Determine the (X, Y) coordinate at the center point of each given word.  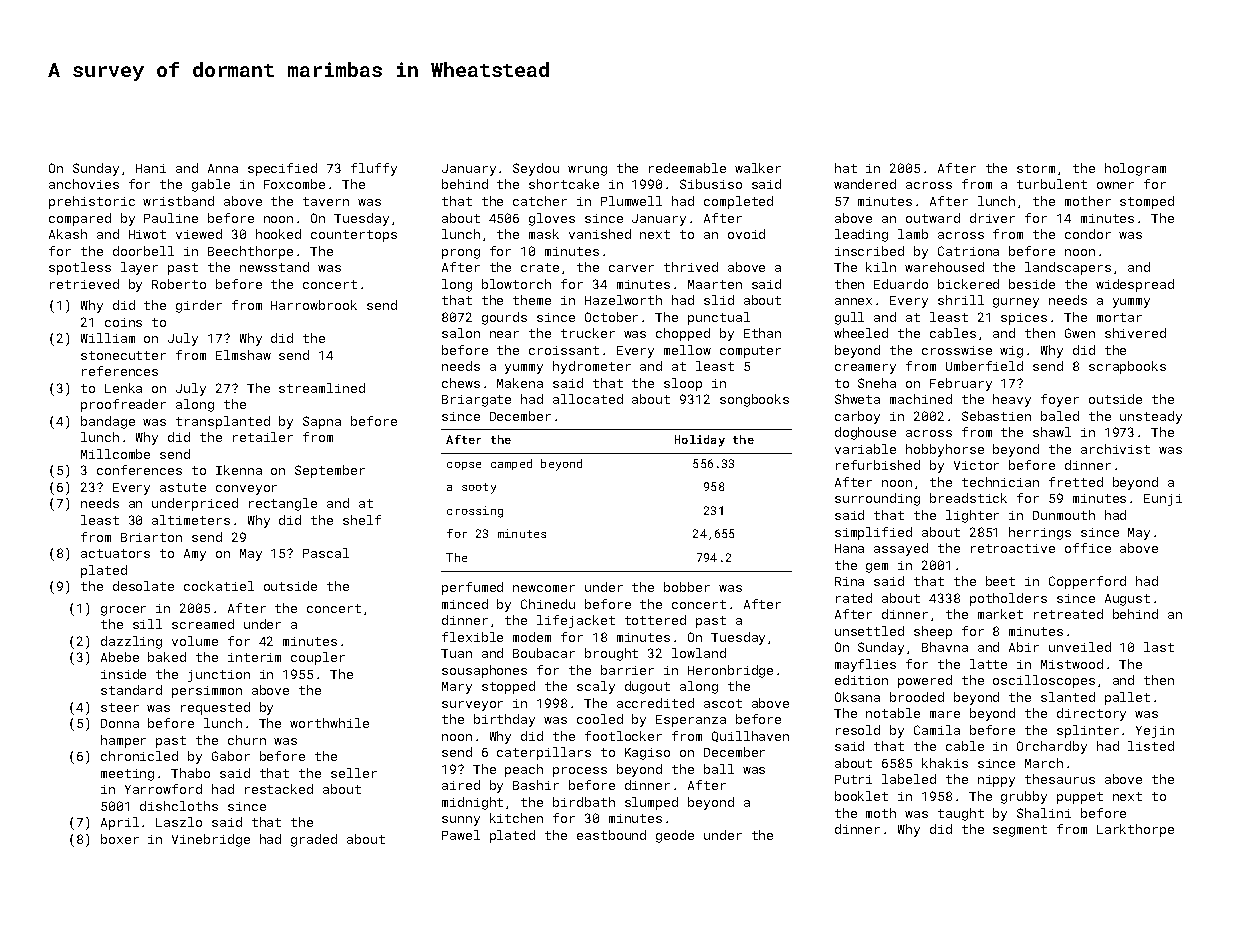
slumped (651, 803)
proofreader (123, 405)
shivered (1135, 333)
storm (1036, 168)
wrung (587, 171)
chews (461, 383)
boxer (120, 839)
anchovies (84, 184)
